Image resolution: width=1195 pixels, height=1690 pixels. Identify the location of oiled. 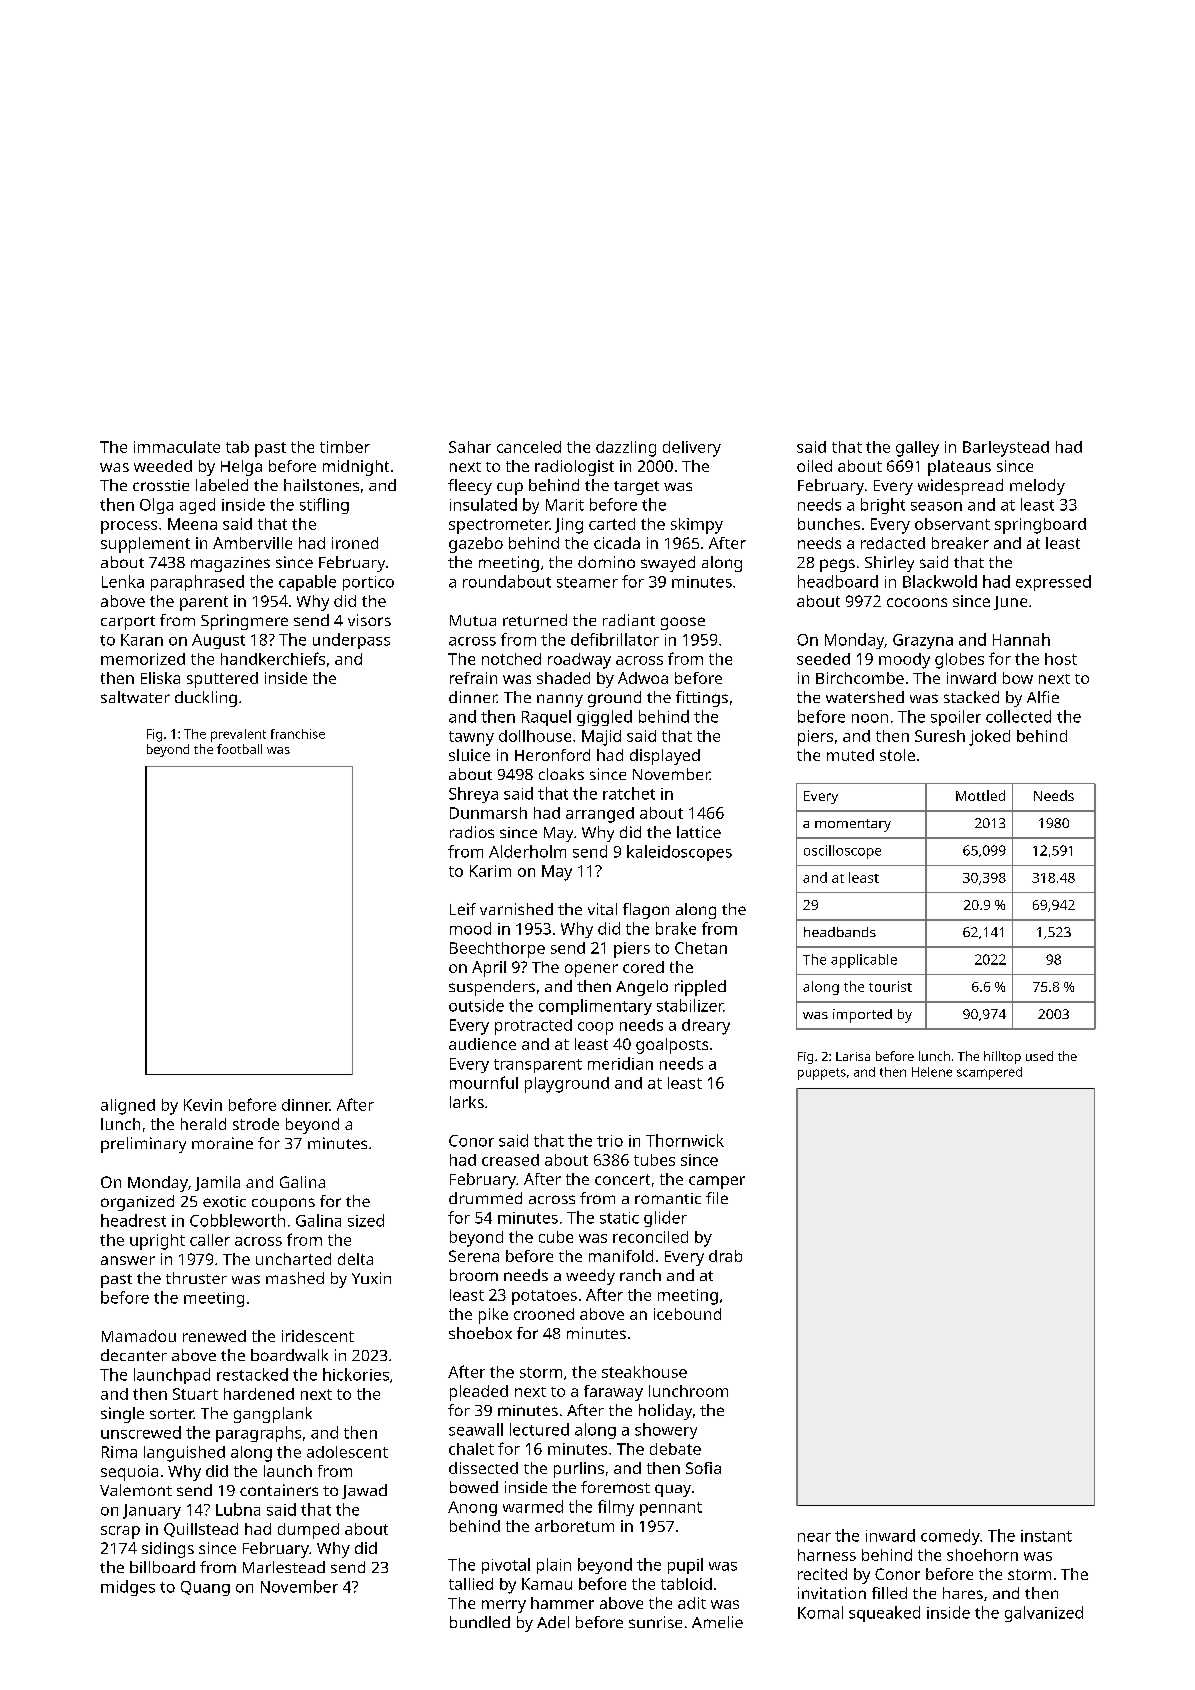
(814, 466).
